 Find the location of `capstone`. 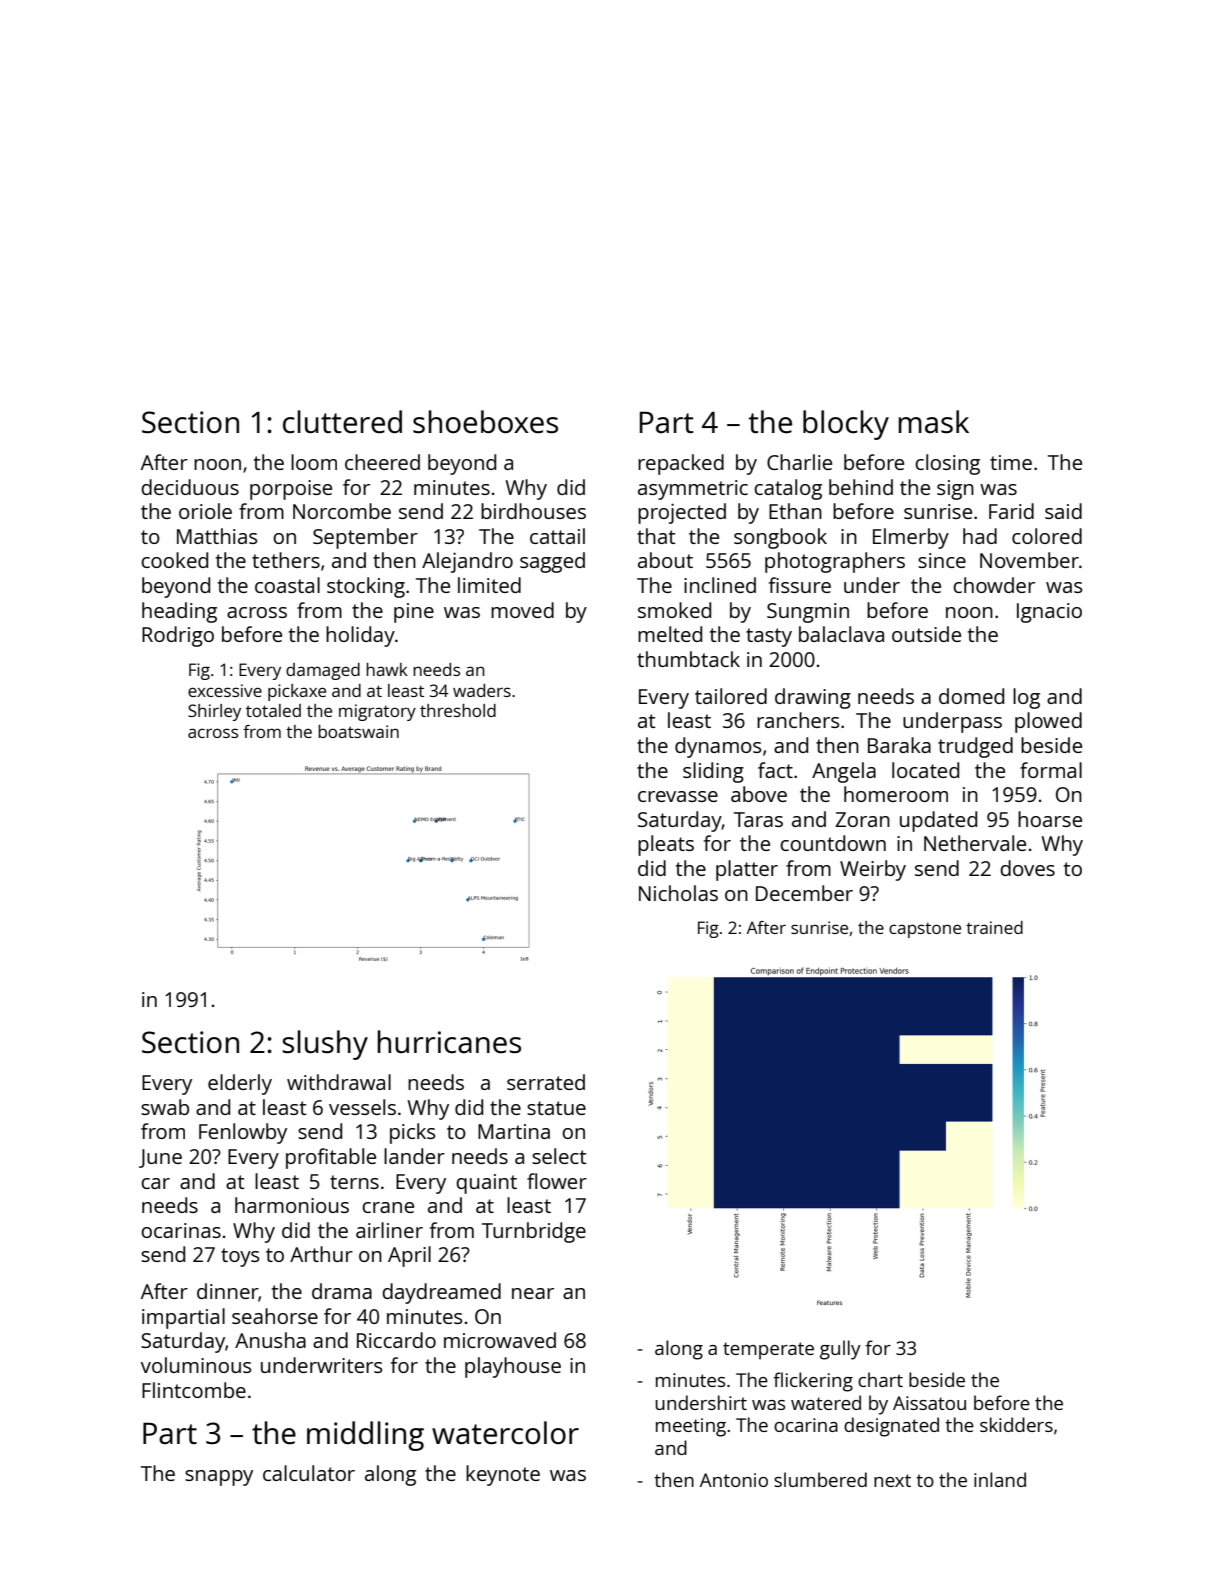

capstone is located at coordinates (925, 930).
